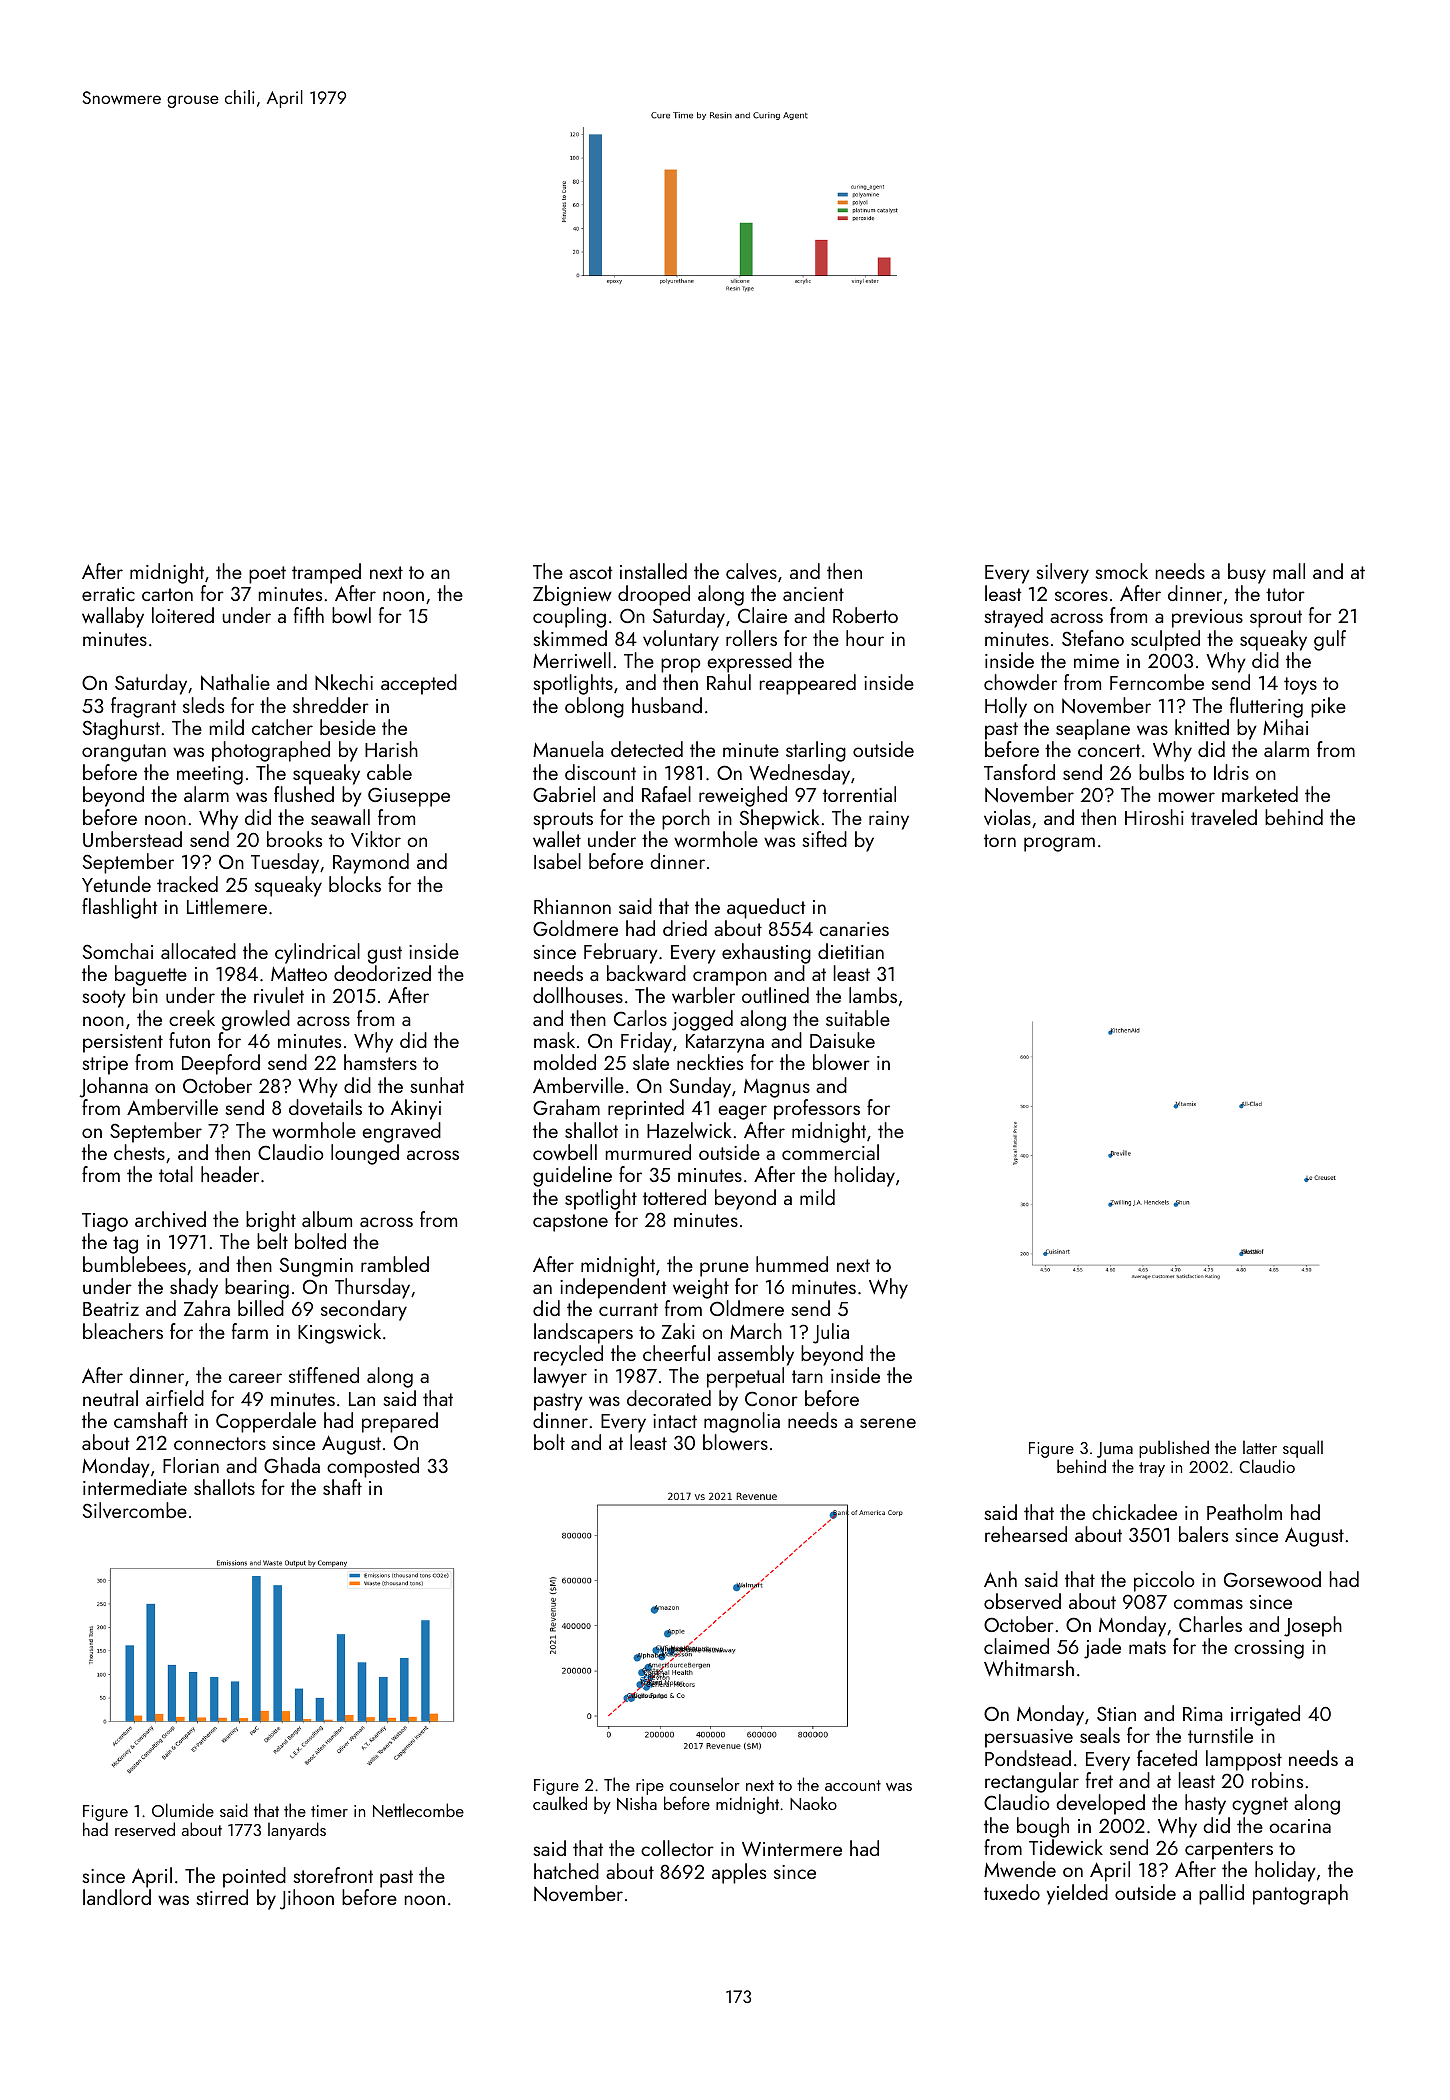 The image size is (1450, 2100). Describe the element at coordinates (307, 1899) in the document. I see `Jihoon` at that location.
